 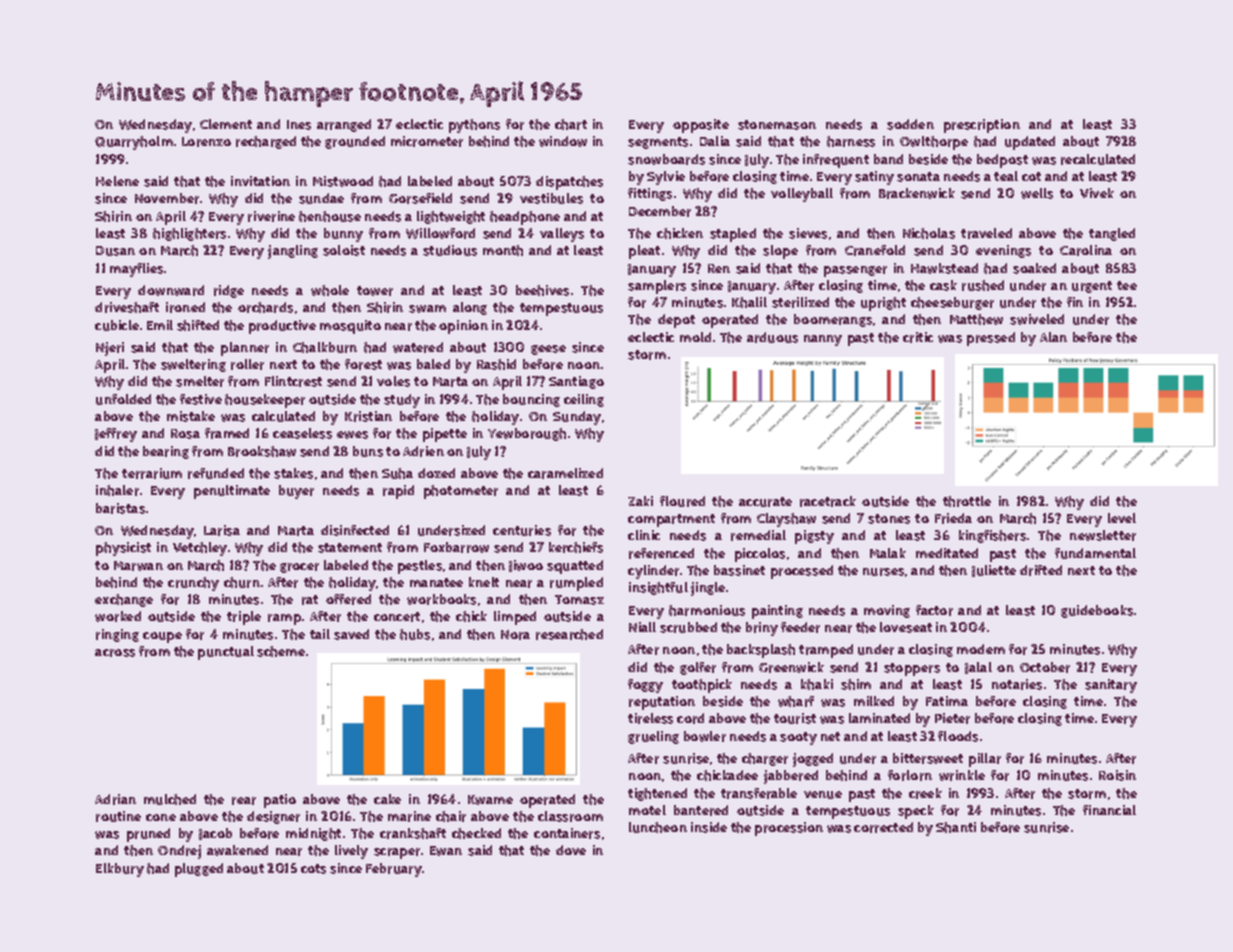 What do you see at coordinates (789, 829) in the screenshot?
I see `procession` at bounding box center [789, 829].
